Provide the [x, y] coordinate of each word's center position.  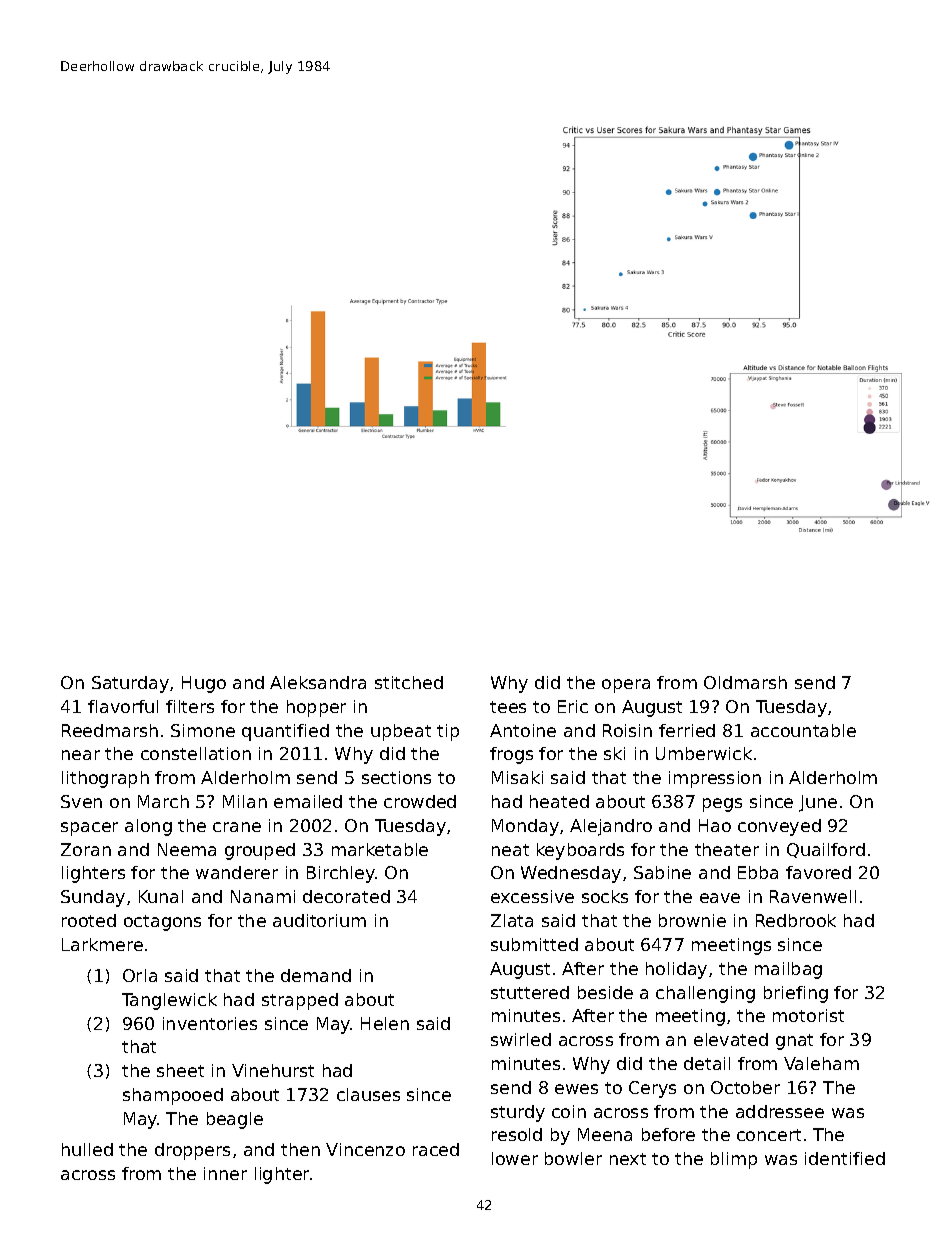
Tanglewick [169, 1001]
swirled [521, 1039]
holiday [676, 970]
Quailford [826, 850]
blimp [734, 1160]
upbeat [401, 732]
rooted [89, 920]
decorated [346, 896]
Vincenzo [365, 1149]
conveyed [779, 827]
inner [225, 1173]
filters [190, 706]
